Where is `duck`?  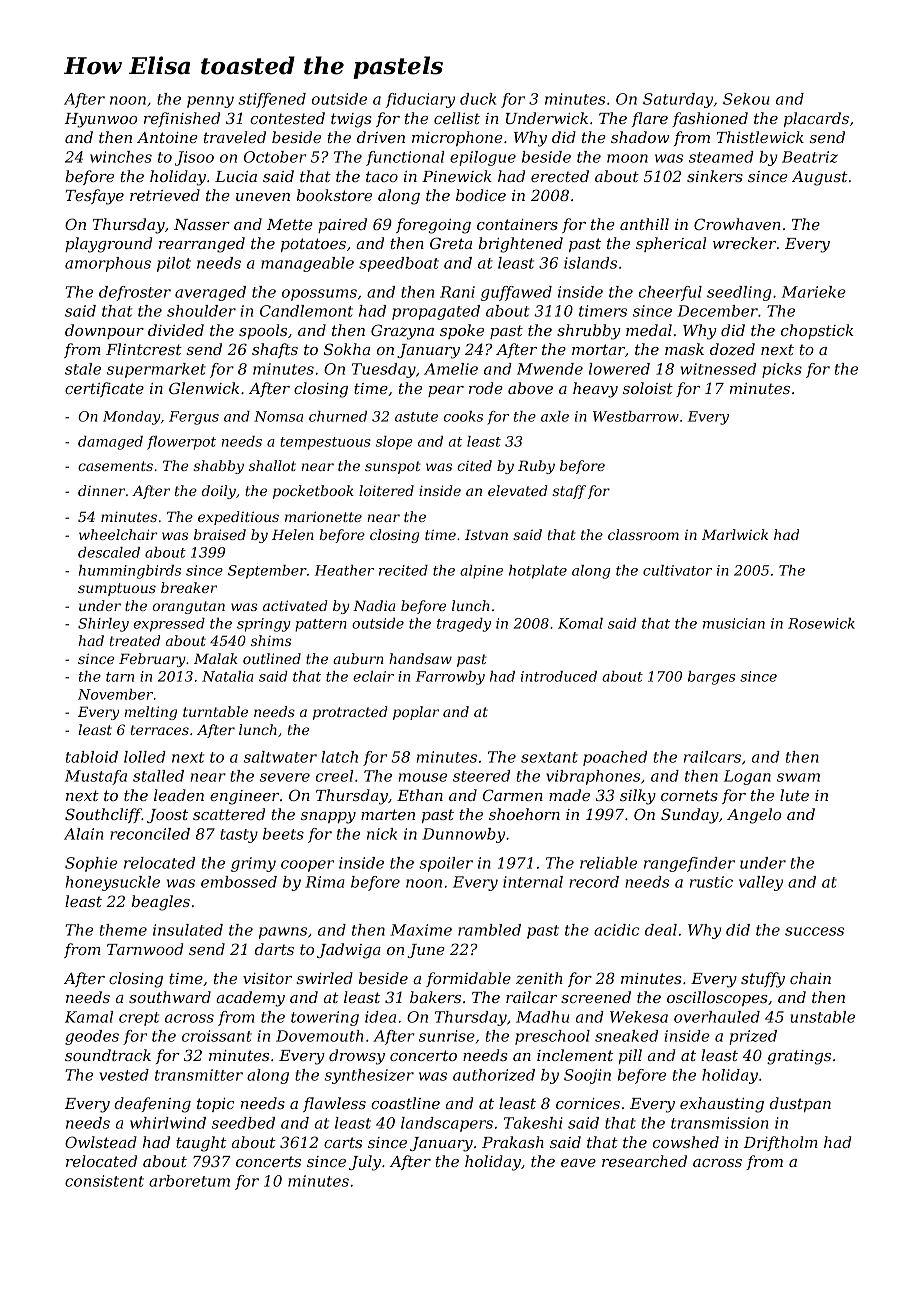 duck is located at coordinates (478, 99).
